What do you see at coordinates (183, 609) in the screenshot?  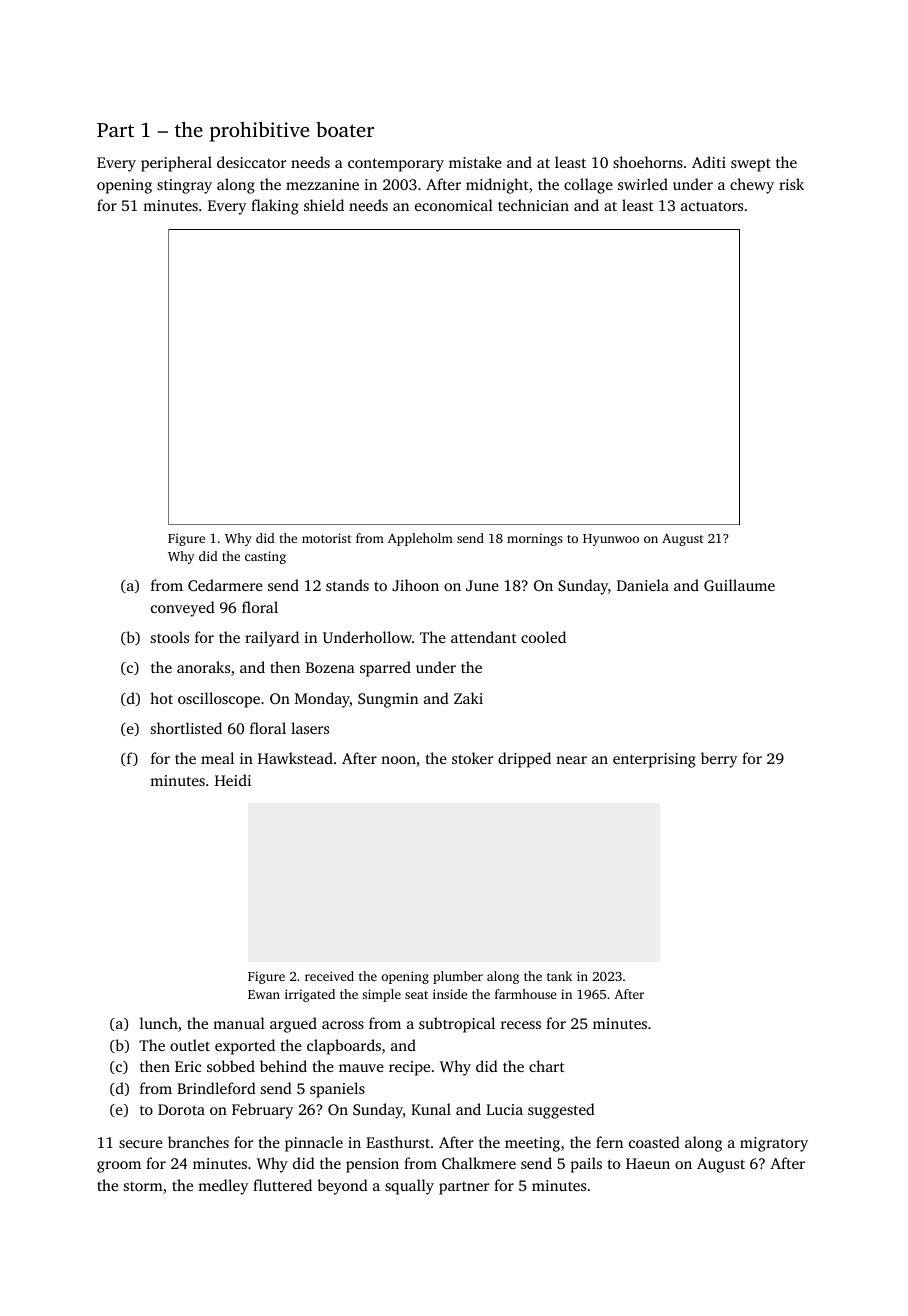 I see `conveyed` at bounding box center [183, 609].
